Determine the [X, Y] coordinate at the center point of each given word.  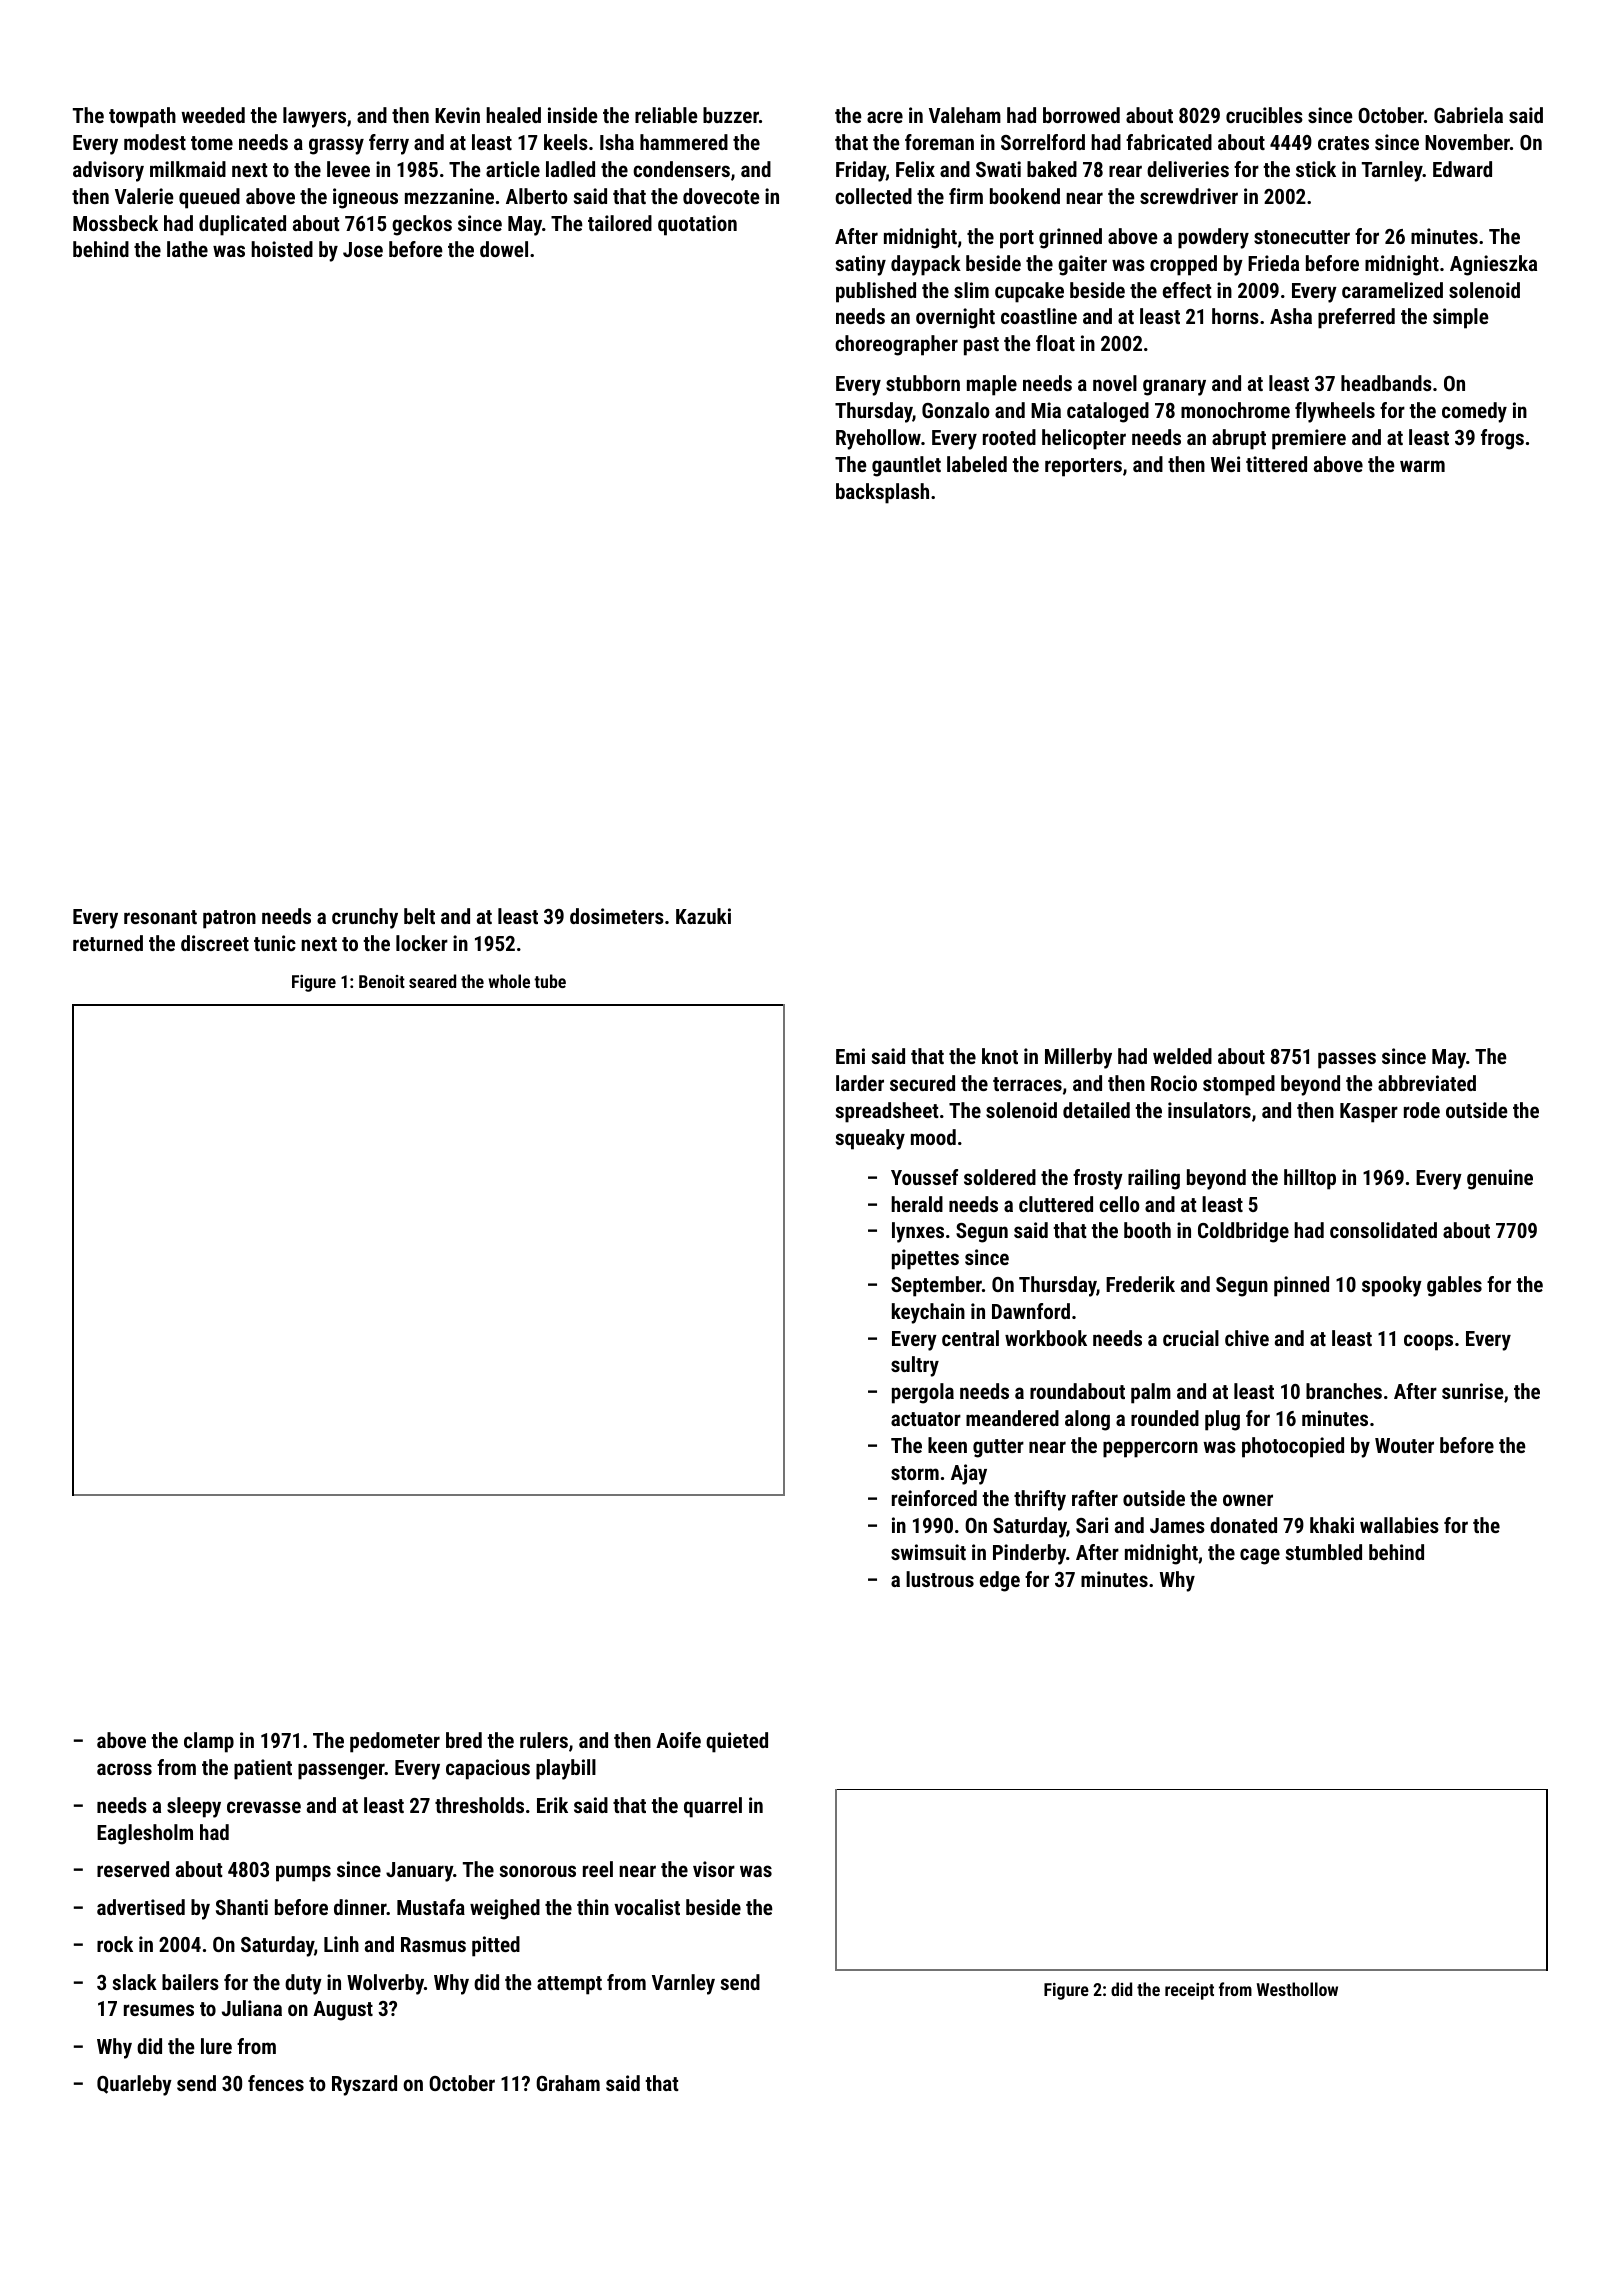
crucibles [1264, 115]
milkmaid [188, 169]
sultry [915, 1366]
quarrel [713, 1807]
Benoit [382, 981]
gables [1454, 1286]
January [419, 1872]
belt [419, 916]
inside [573, 115]
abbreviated [1427, 1083]
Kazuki [703, 916]
